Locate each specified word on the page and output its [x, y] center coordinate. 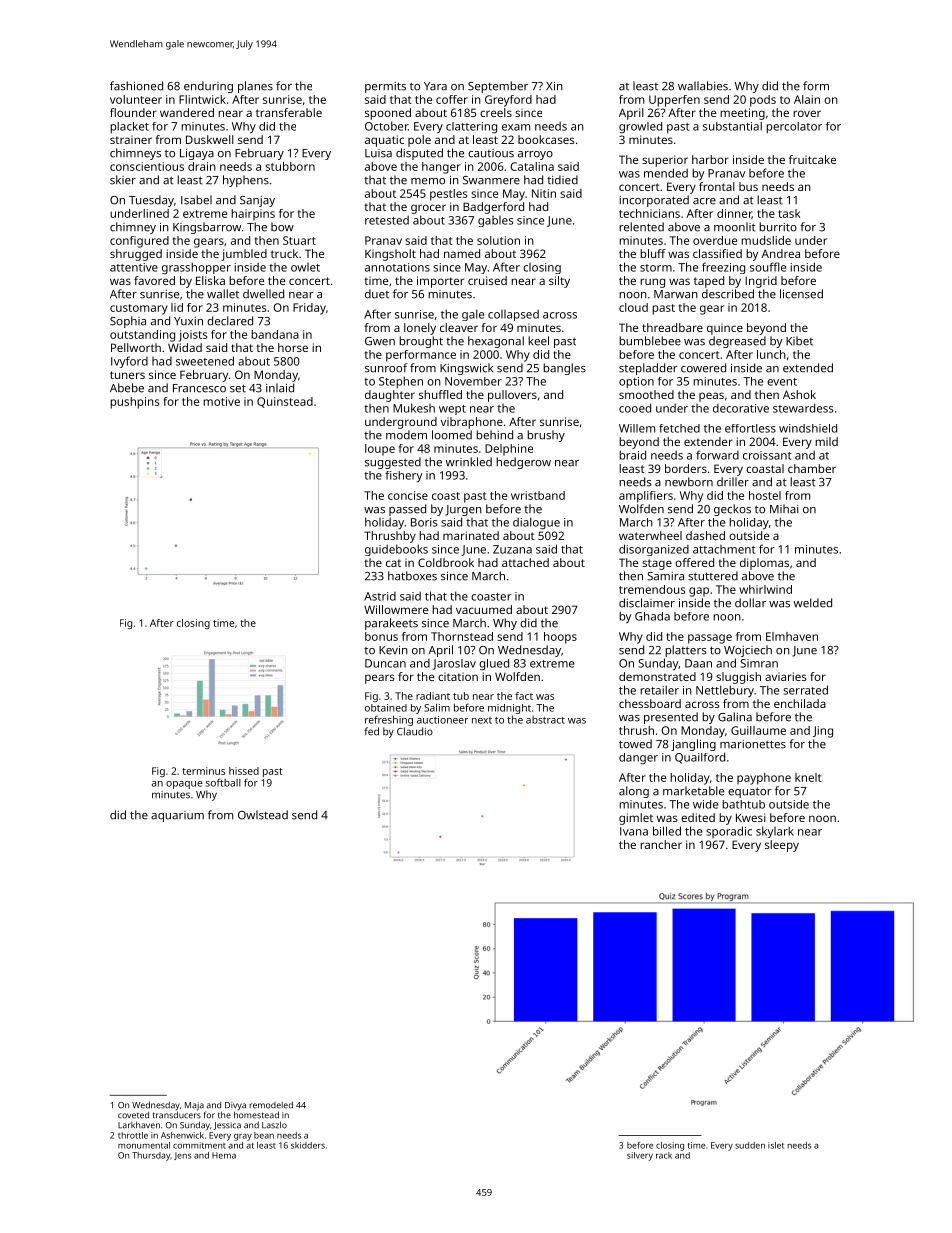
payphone [764, 779]
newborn [689, 482]
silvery [640, 1156]
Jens [182, 1156]
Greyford [508, 101]
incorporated [654, 201]
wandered [187, 112]
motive [221, 401]
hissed [244, 771]
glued [494, 665]
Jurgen [463, 510]
